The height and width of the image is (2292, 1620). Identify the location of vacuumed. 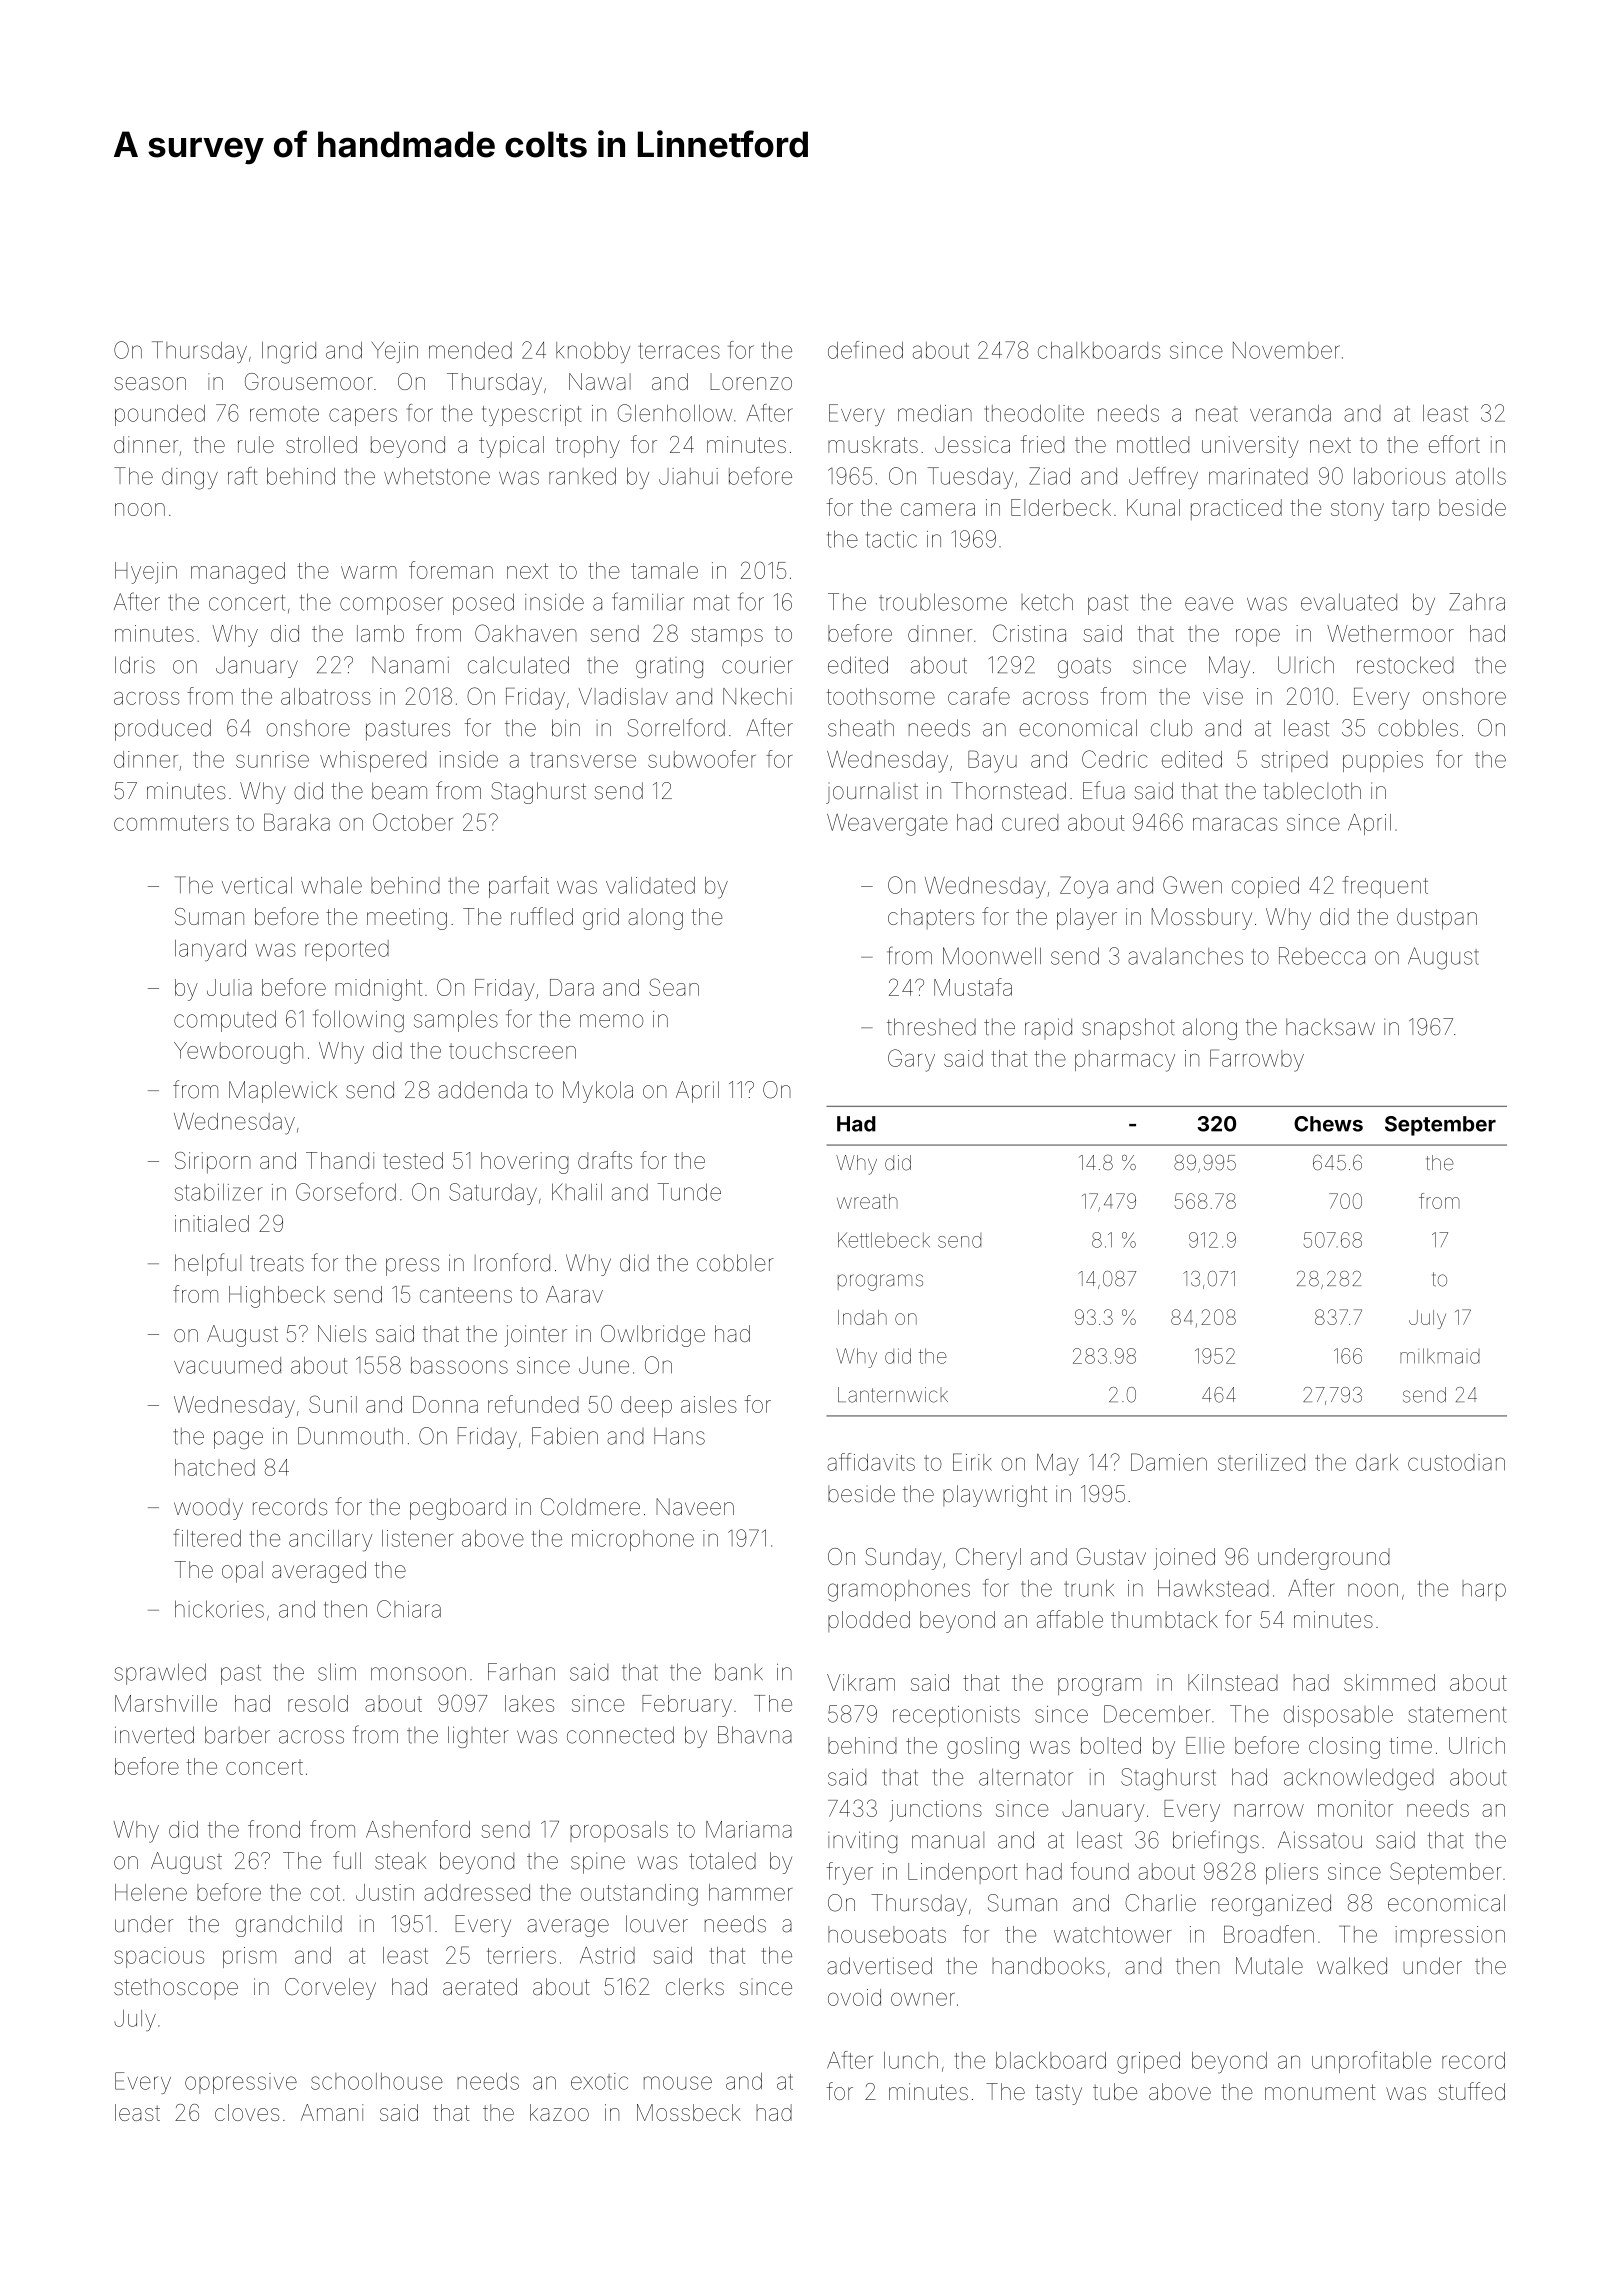
(227, 1365).
